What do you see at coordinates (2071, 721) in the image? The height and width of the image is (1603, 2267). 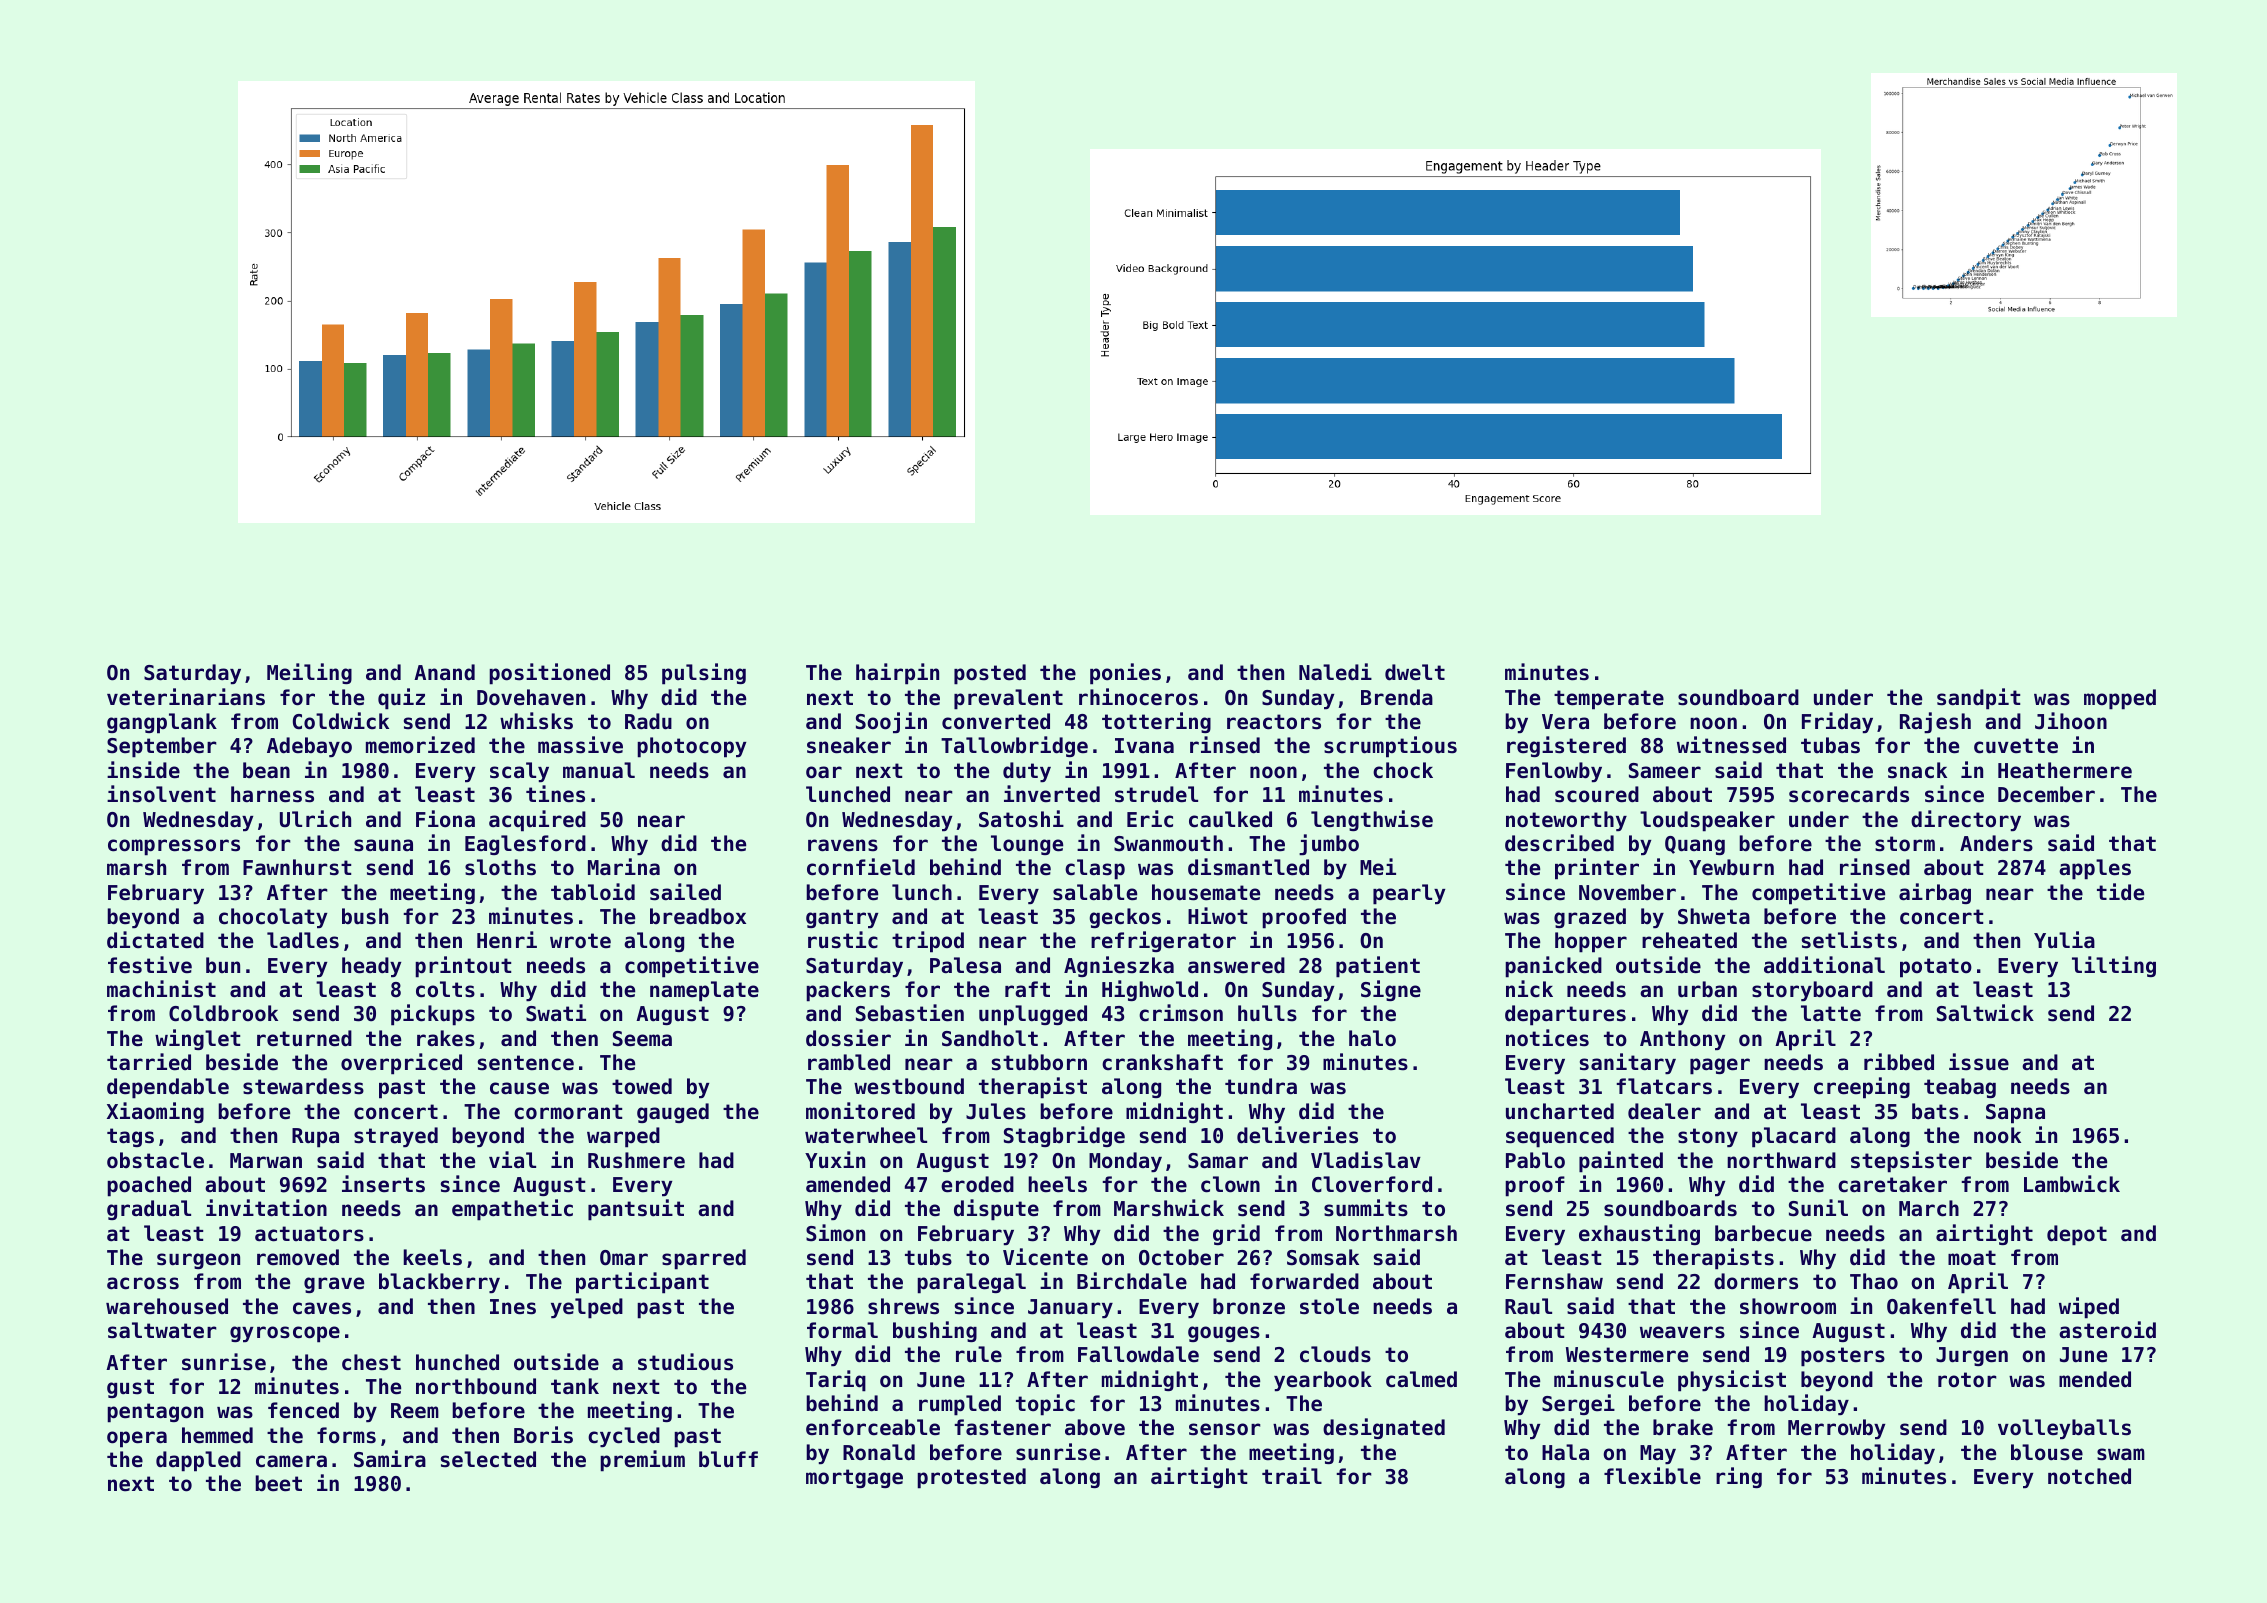 I see `Jihoon` at bounding box center [2071, 721].
